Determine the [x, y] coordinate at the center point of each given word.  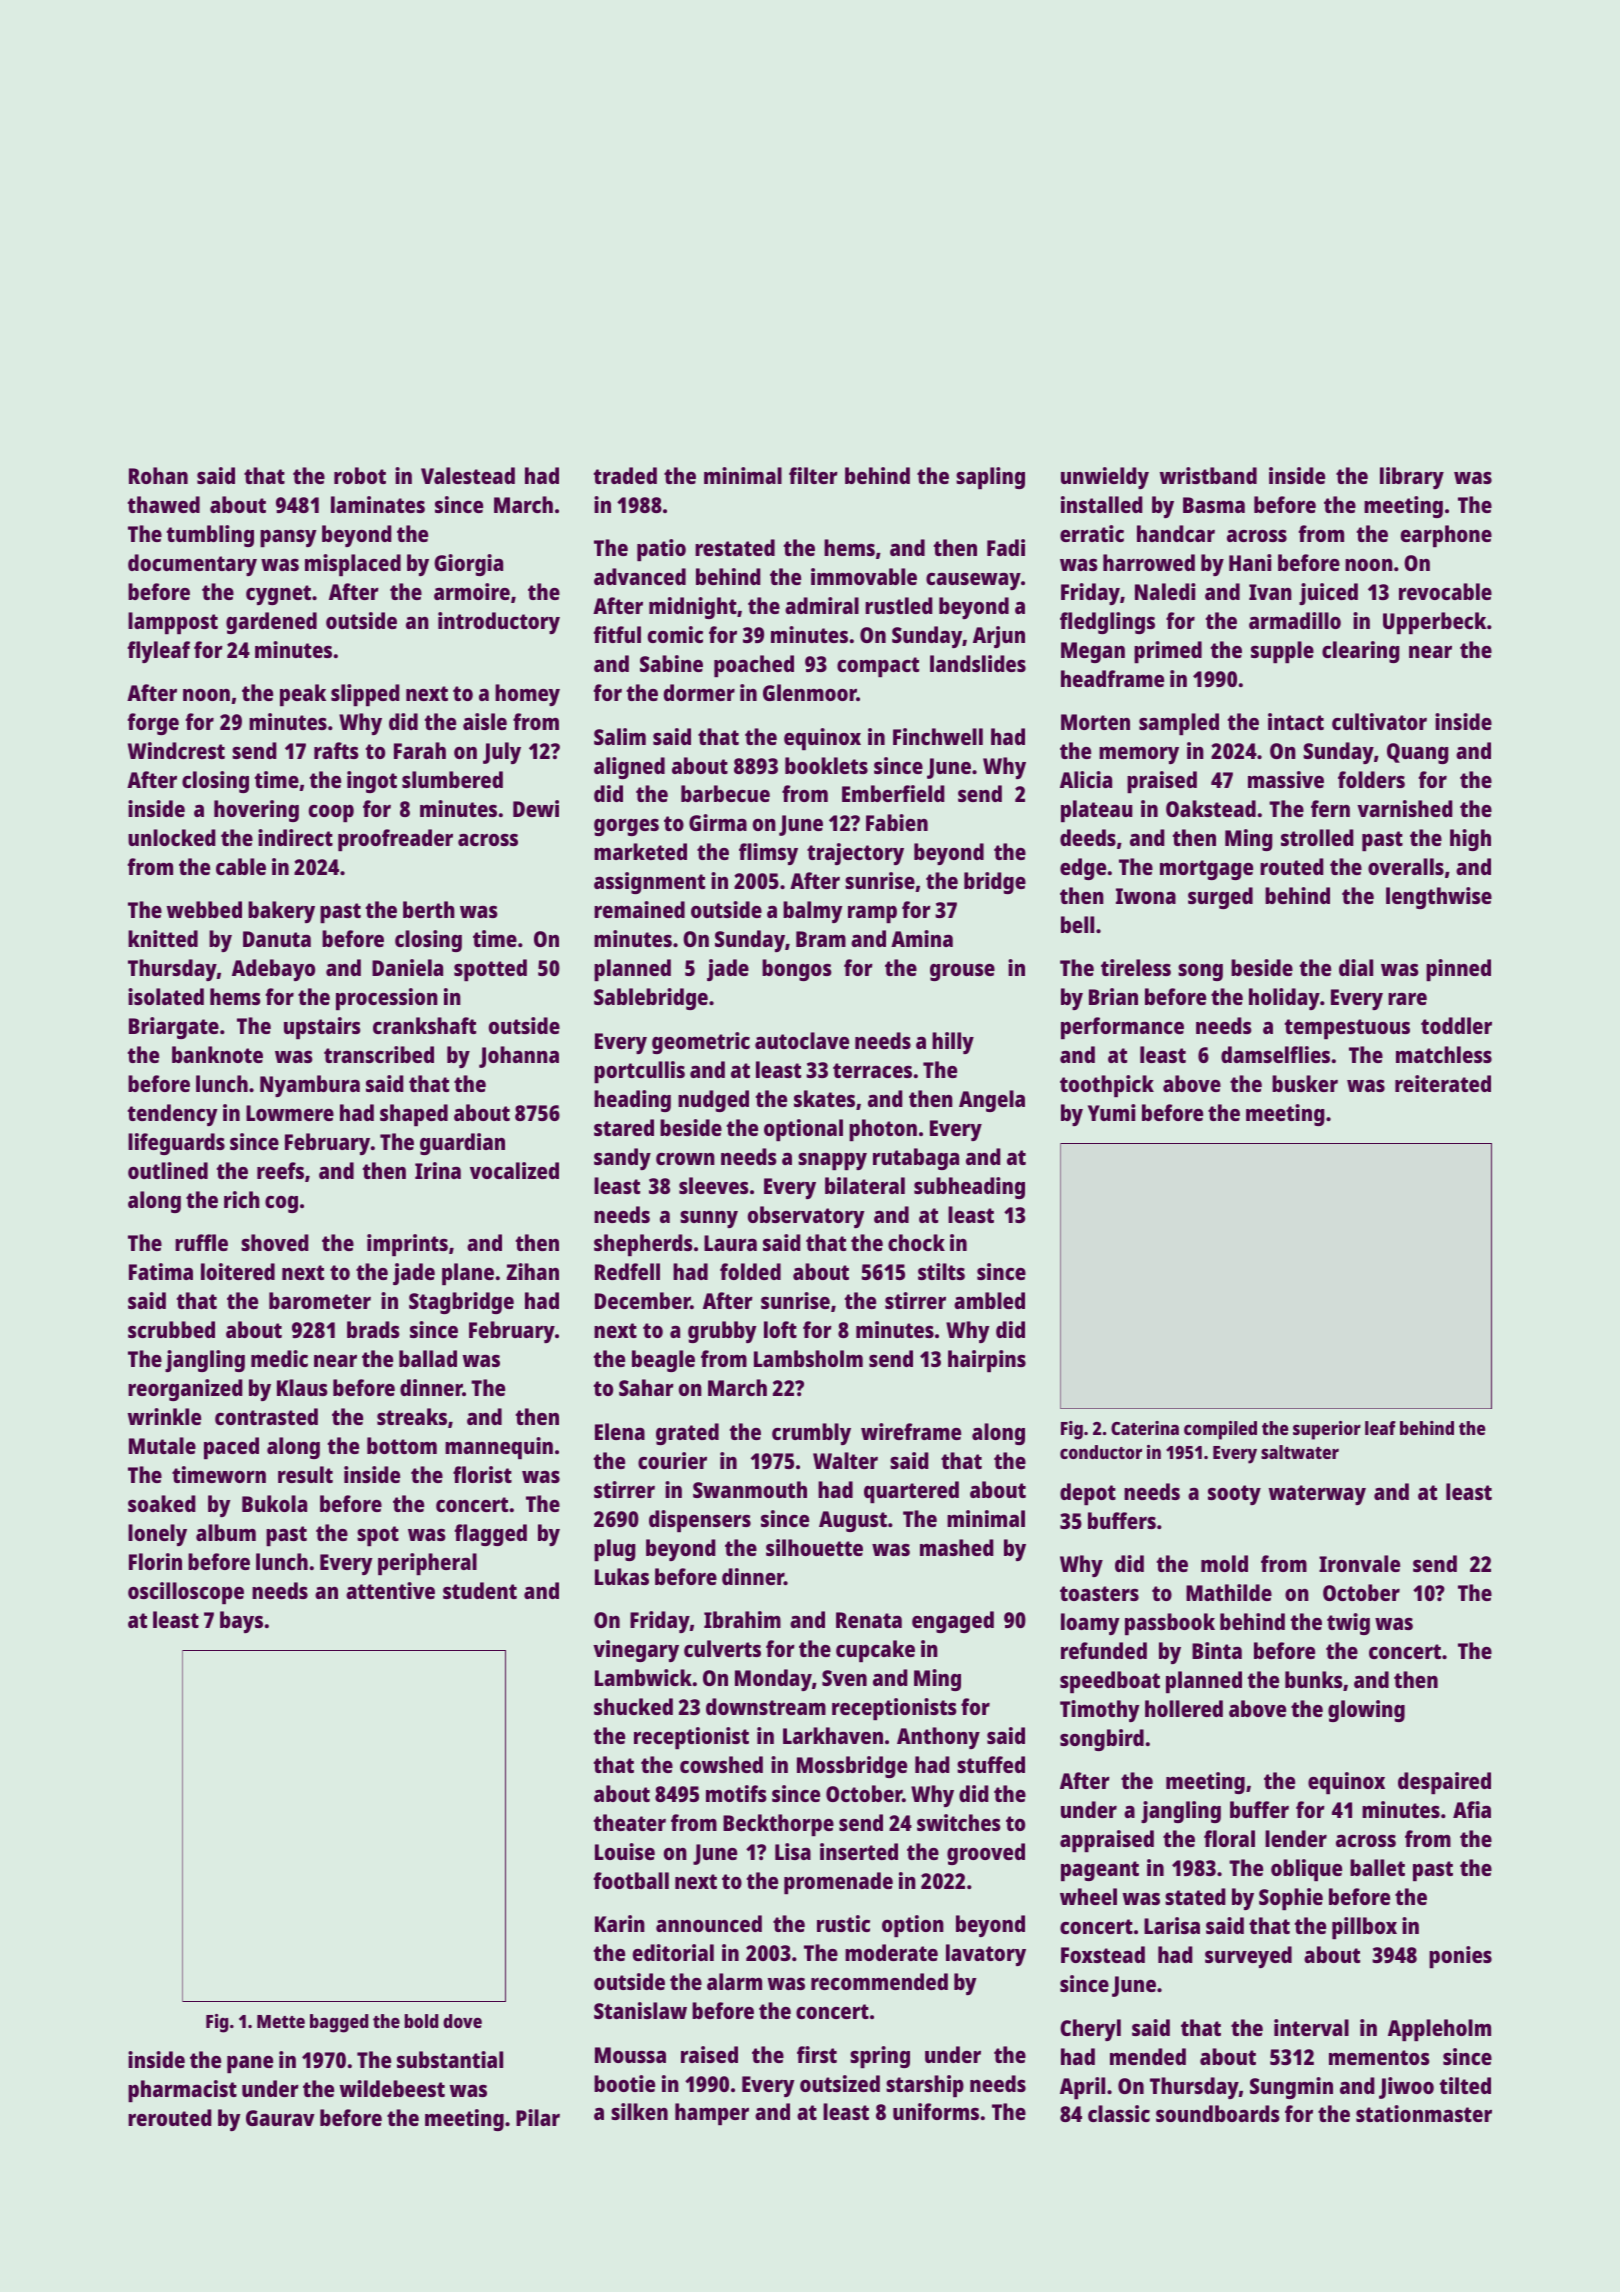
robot [360, 475]
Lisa [793, 1851]
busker [1305, 1083]
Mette [281, 2021]
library [1412, 478]
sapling [990, 478]
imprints [407, 1245]
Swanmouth [750, 1489]
